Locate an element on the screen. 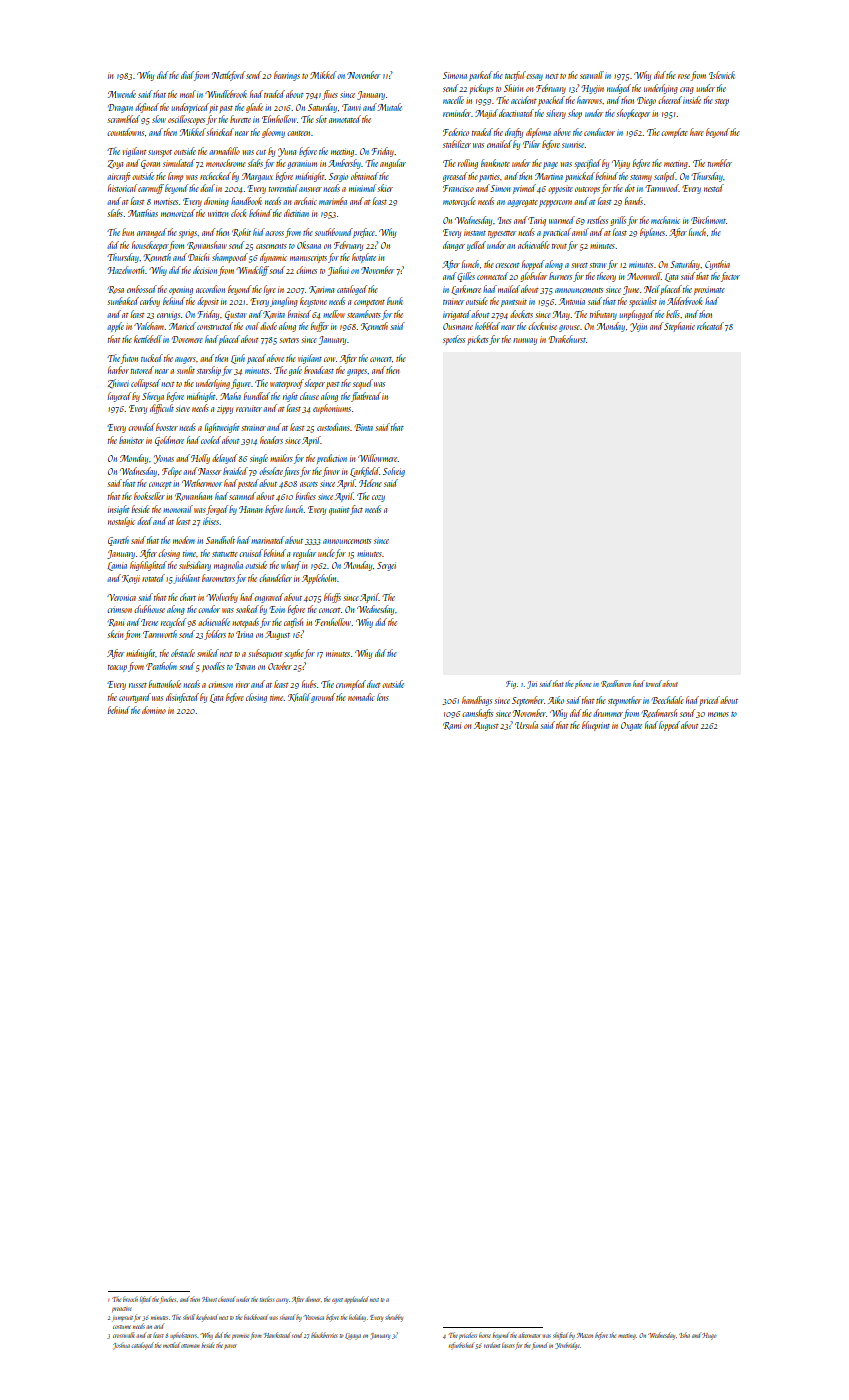  tactful is located at coordinates (515, 76).
